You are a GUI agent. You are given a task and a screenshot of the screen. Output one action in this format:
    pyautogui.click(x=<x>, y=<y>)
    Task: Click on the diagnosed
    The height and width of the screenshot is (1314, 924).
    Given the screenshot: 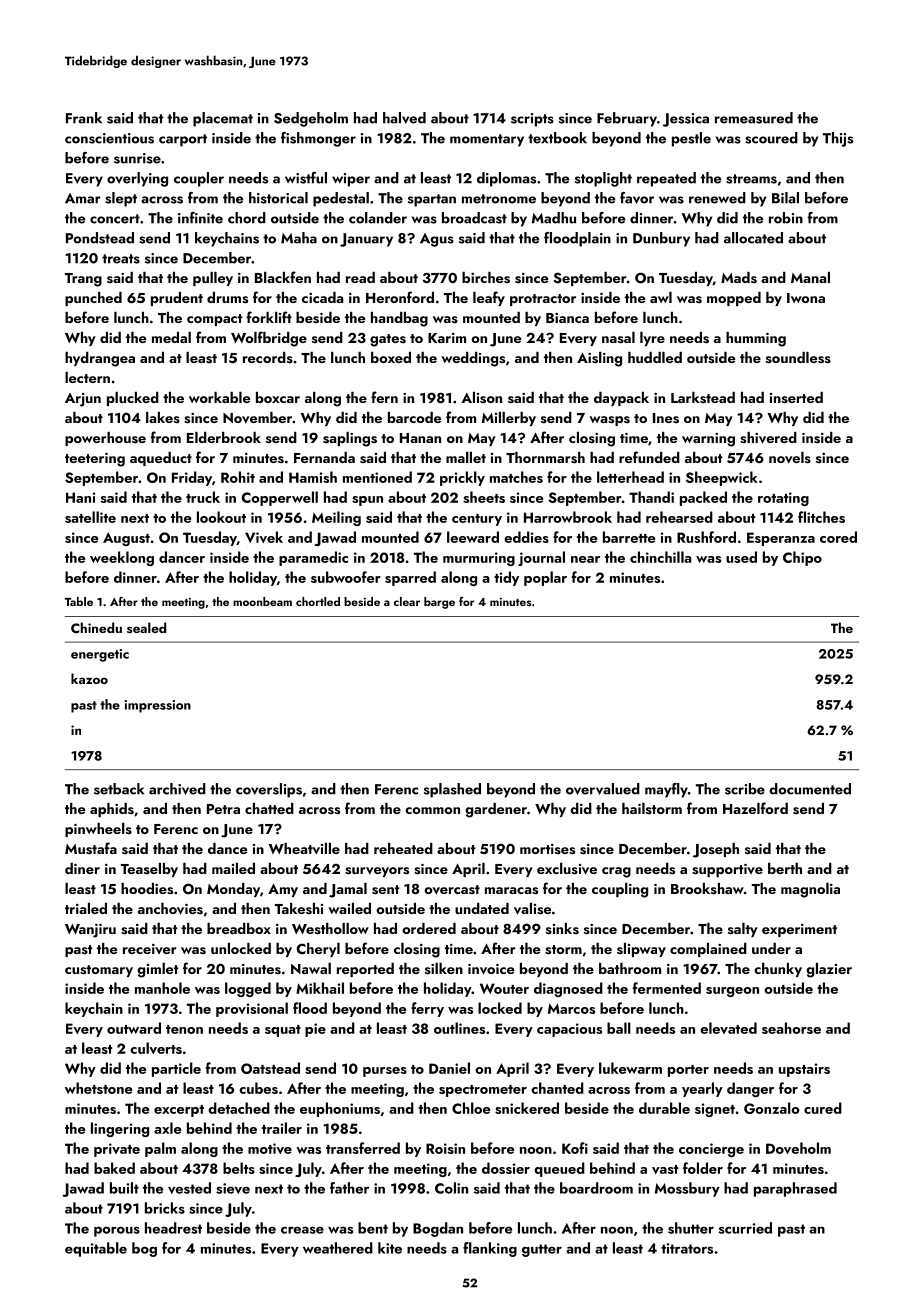 What is the action you would take?
    pyautogui.click(x=568, y=989)
